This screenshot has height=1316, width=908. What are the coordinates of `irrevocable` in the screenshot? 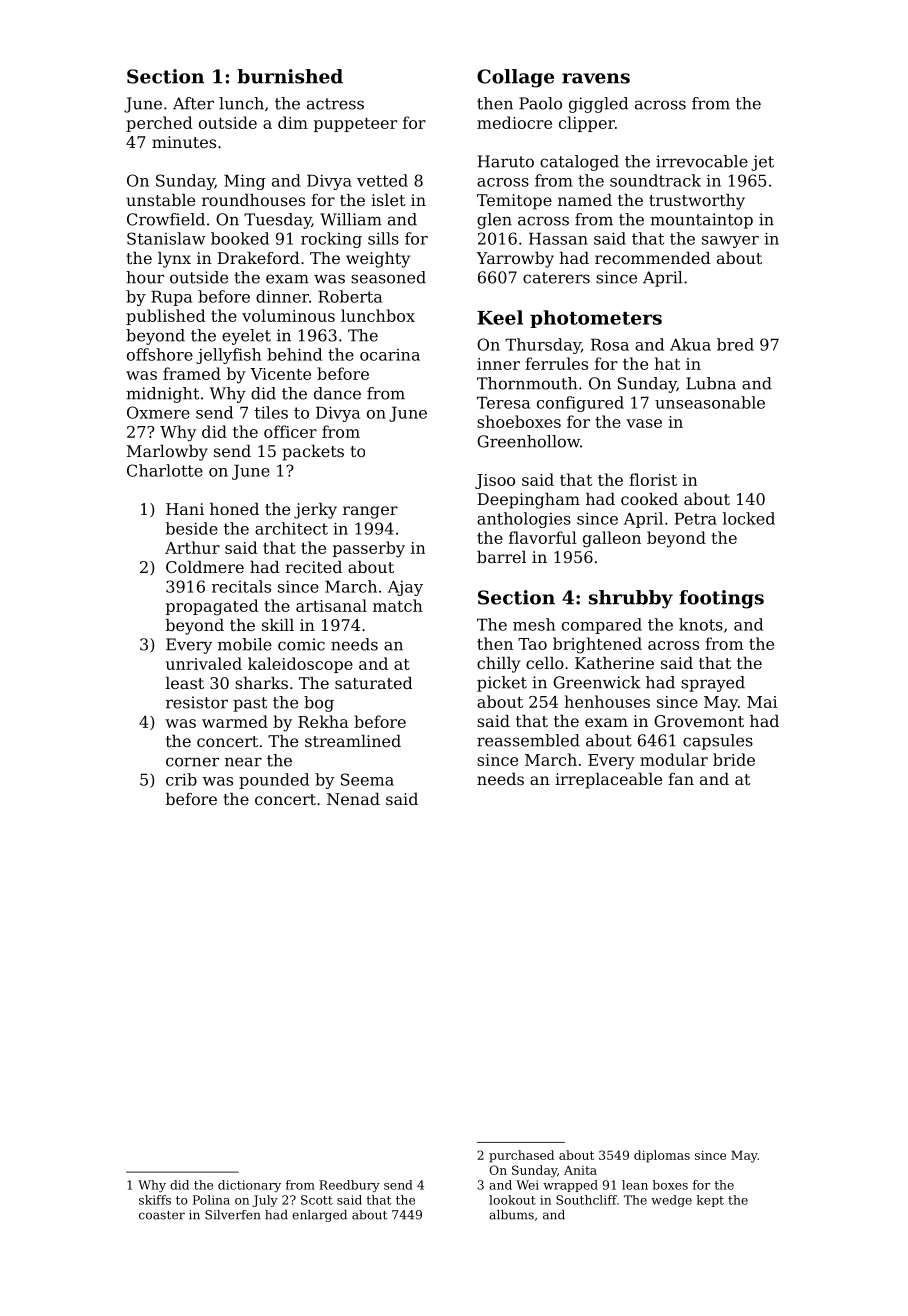 It's located at (702, 161).
